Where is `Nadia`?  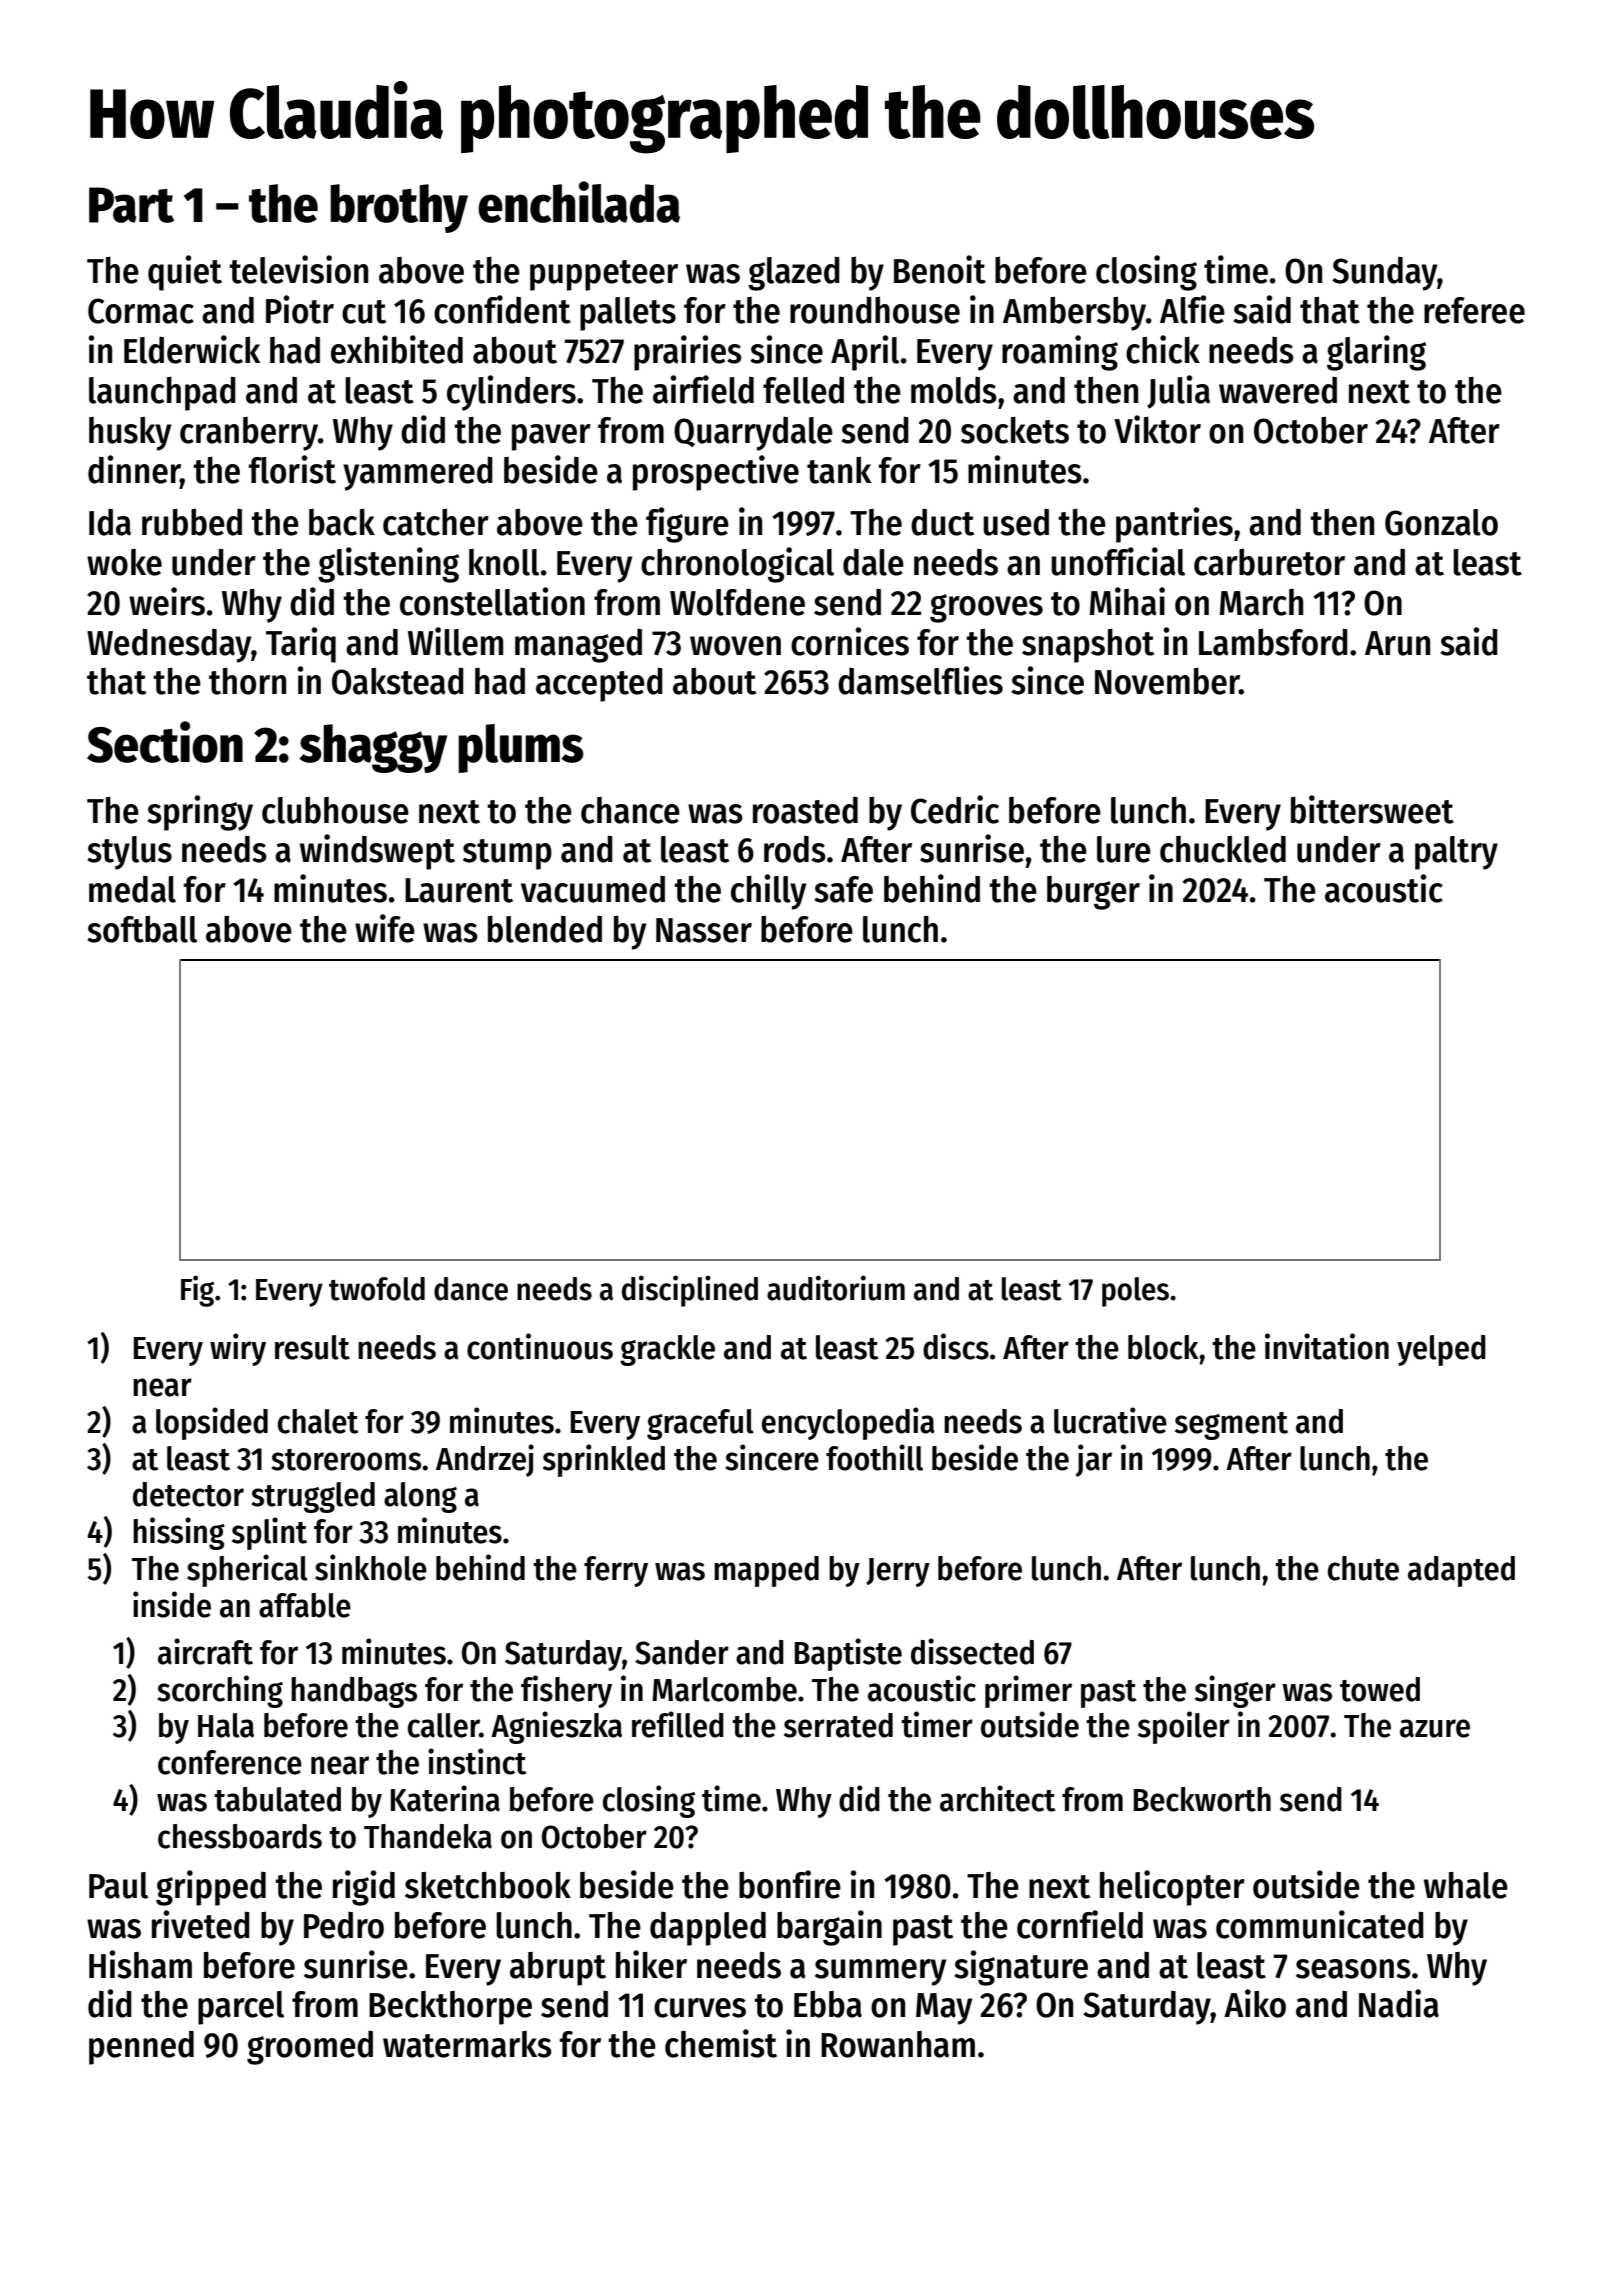
Nadia is located at coordinates (1399, 2003).
